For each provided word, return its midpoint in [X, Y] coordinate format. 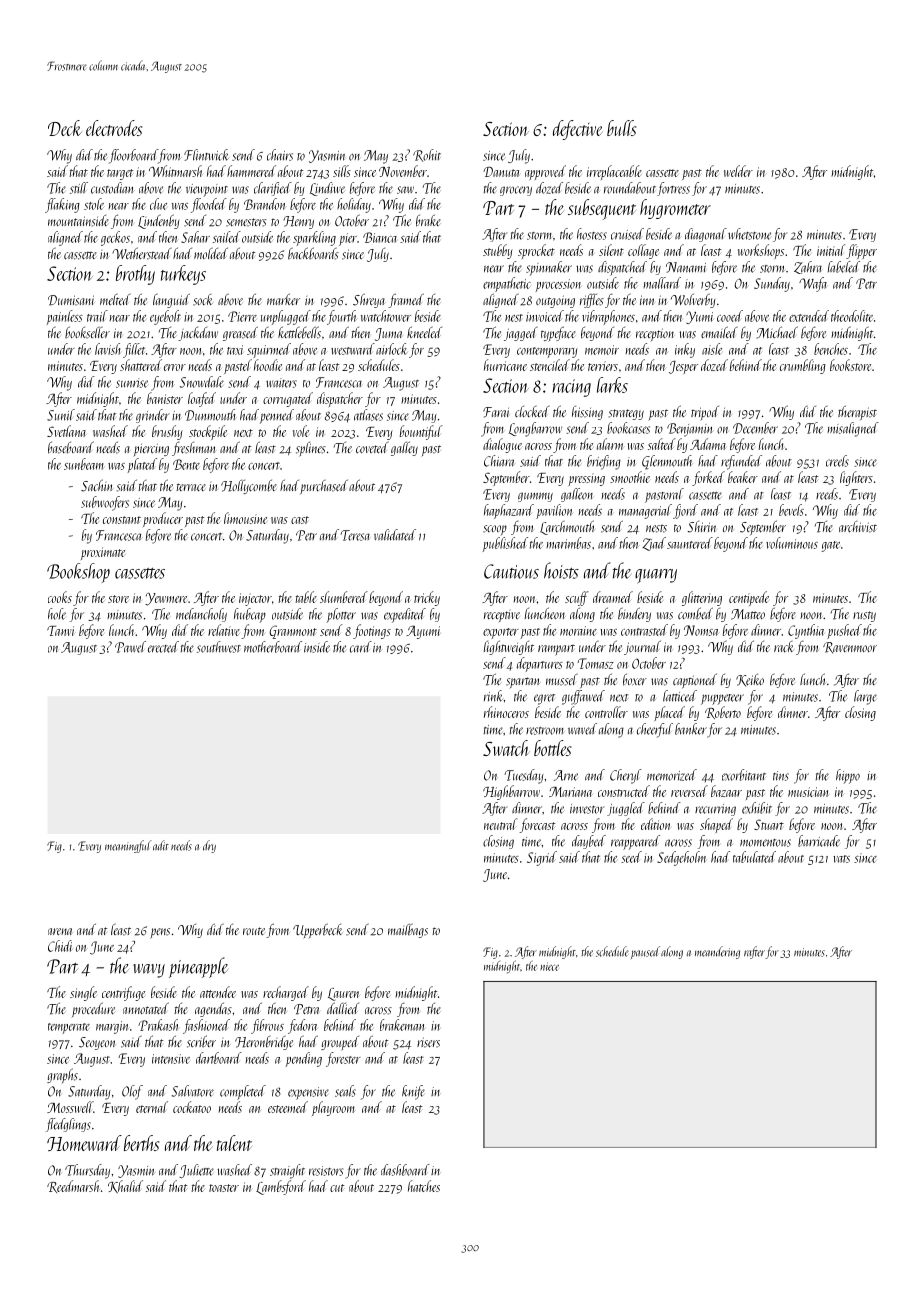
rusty [864, 616]
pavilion [554, 511]
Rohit [427, 155]
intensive [171, 1059]
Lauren [344, 994]
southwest [219, 647]
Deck [65, 128]
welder [738, 171]
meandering [717, 952]
